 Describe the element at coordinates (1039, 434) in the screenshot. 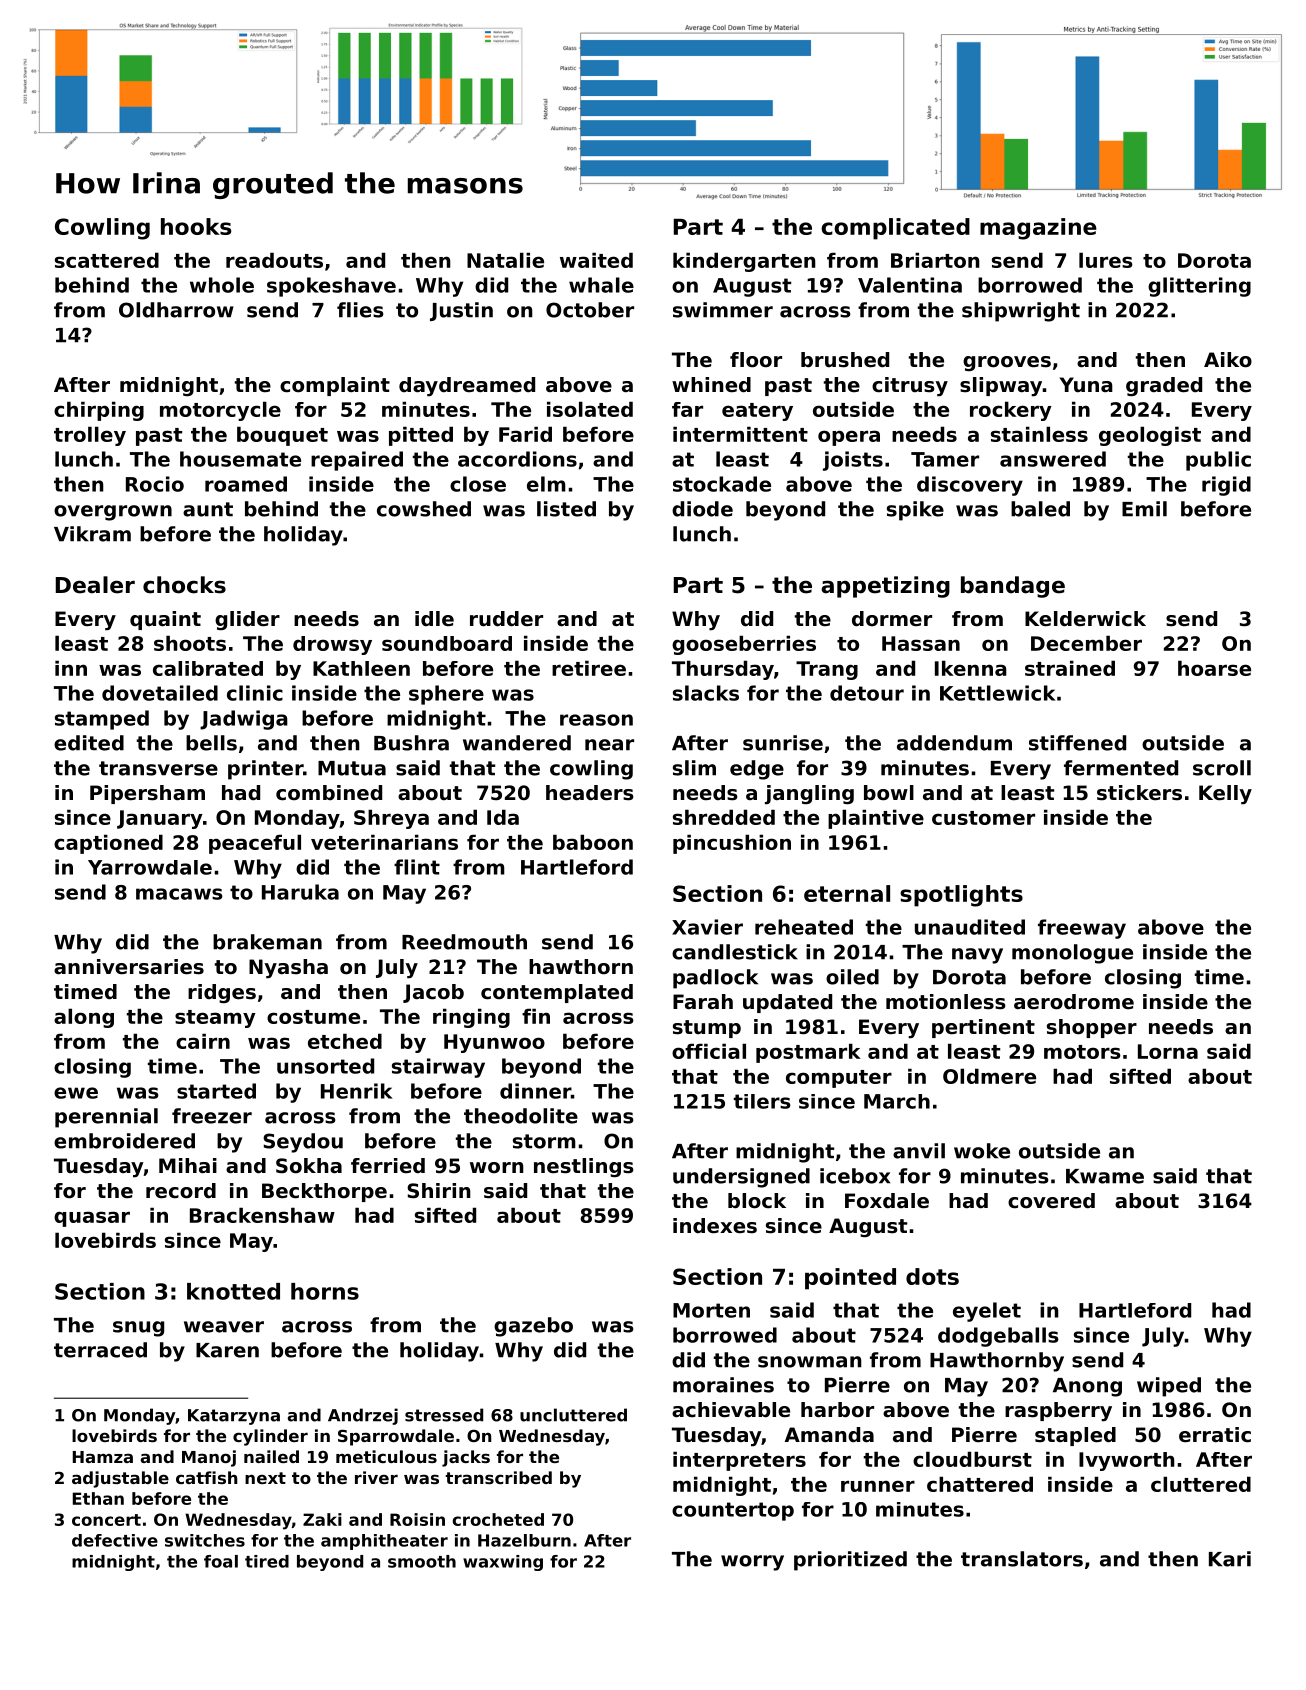

I see `stainless` at that location.
